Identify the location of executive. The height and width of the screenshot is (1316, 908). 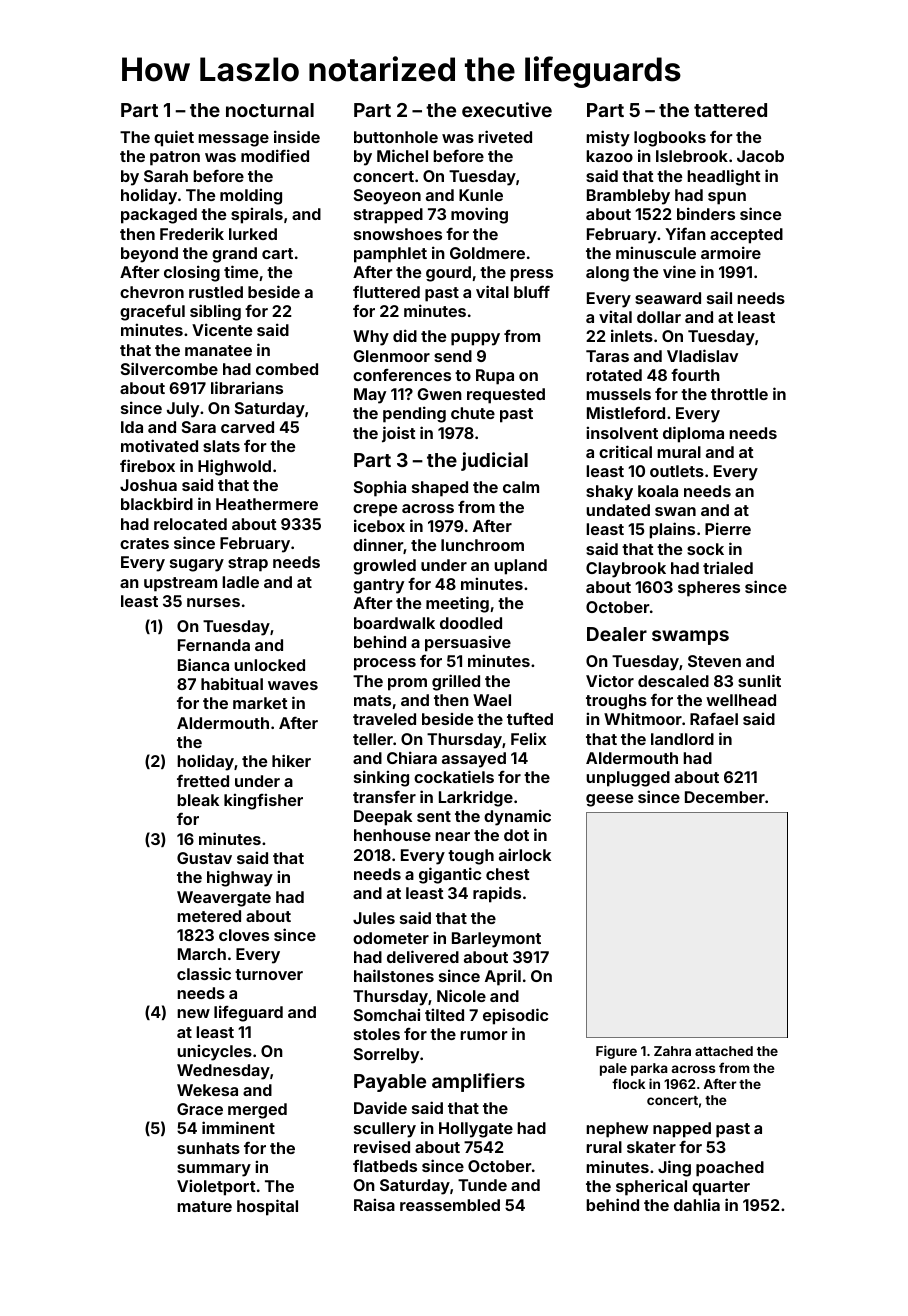
(507, 109).
